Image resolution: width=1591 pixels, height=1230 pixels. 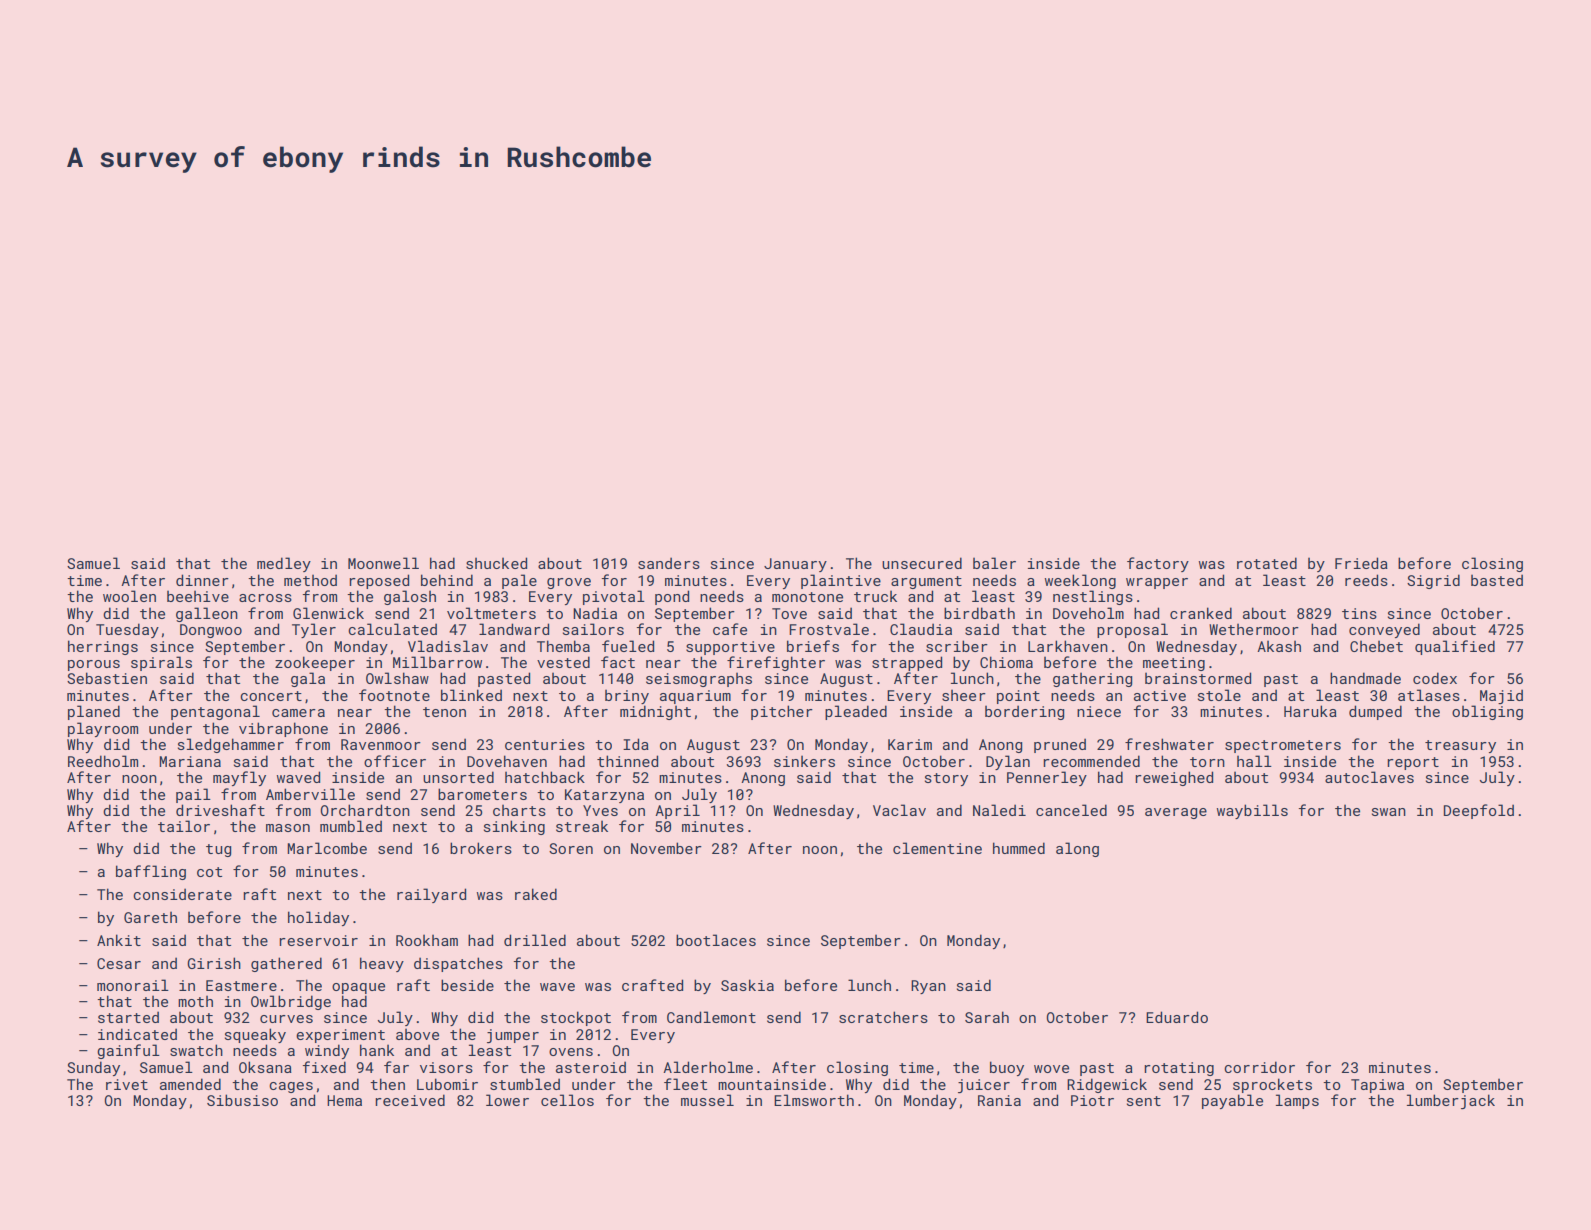 What do you see at coordinates (782, 712) in the screenshot?
I see `pitcher` at bounding box center [782, 712].
